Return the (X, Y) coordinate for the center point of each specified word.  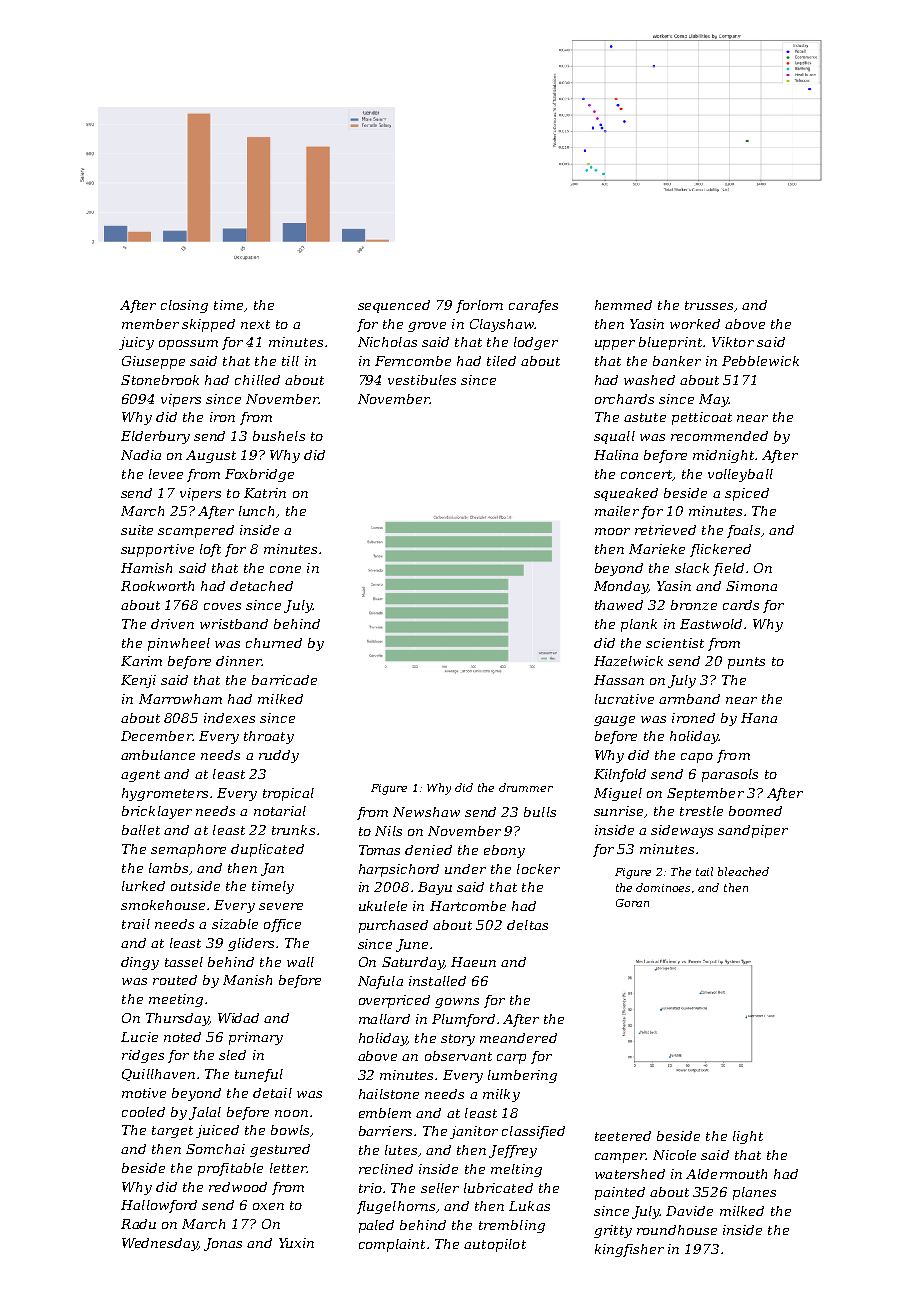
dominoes (663, 887)
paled (376, 1226)
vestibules (422, 380)
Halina (616, 455)
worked (695, 324)
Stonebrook (160, 380)
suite (137, 530)
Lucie (139, 1037)
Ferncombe (413, 361)
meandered (518, 1038)
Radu (138, 1224)
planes (754, 1193)
